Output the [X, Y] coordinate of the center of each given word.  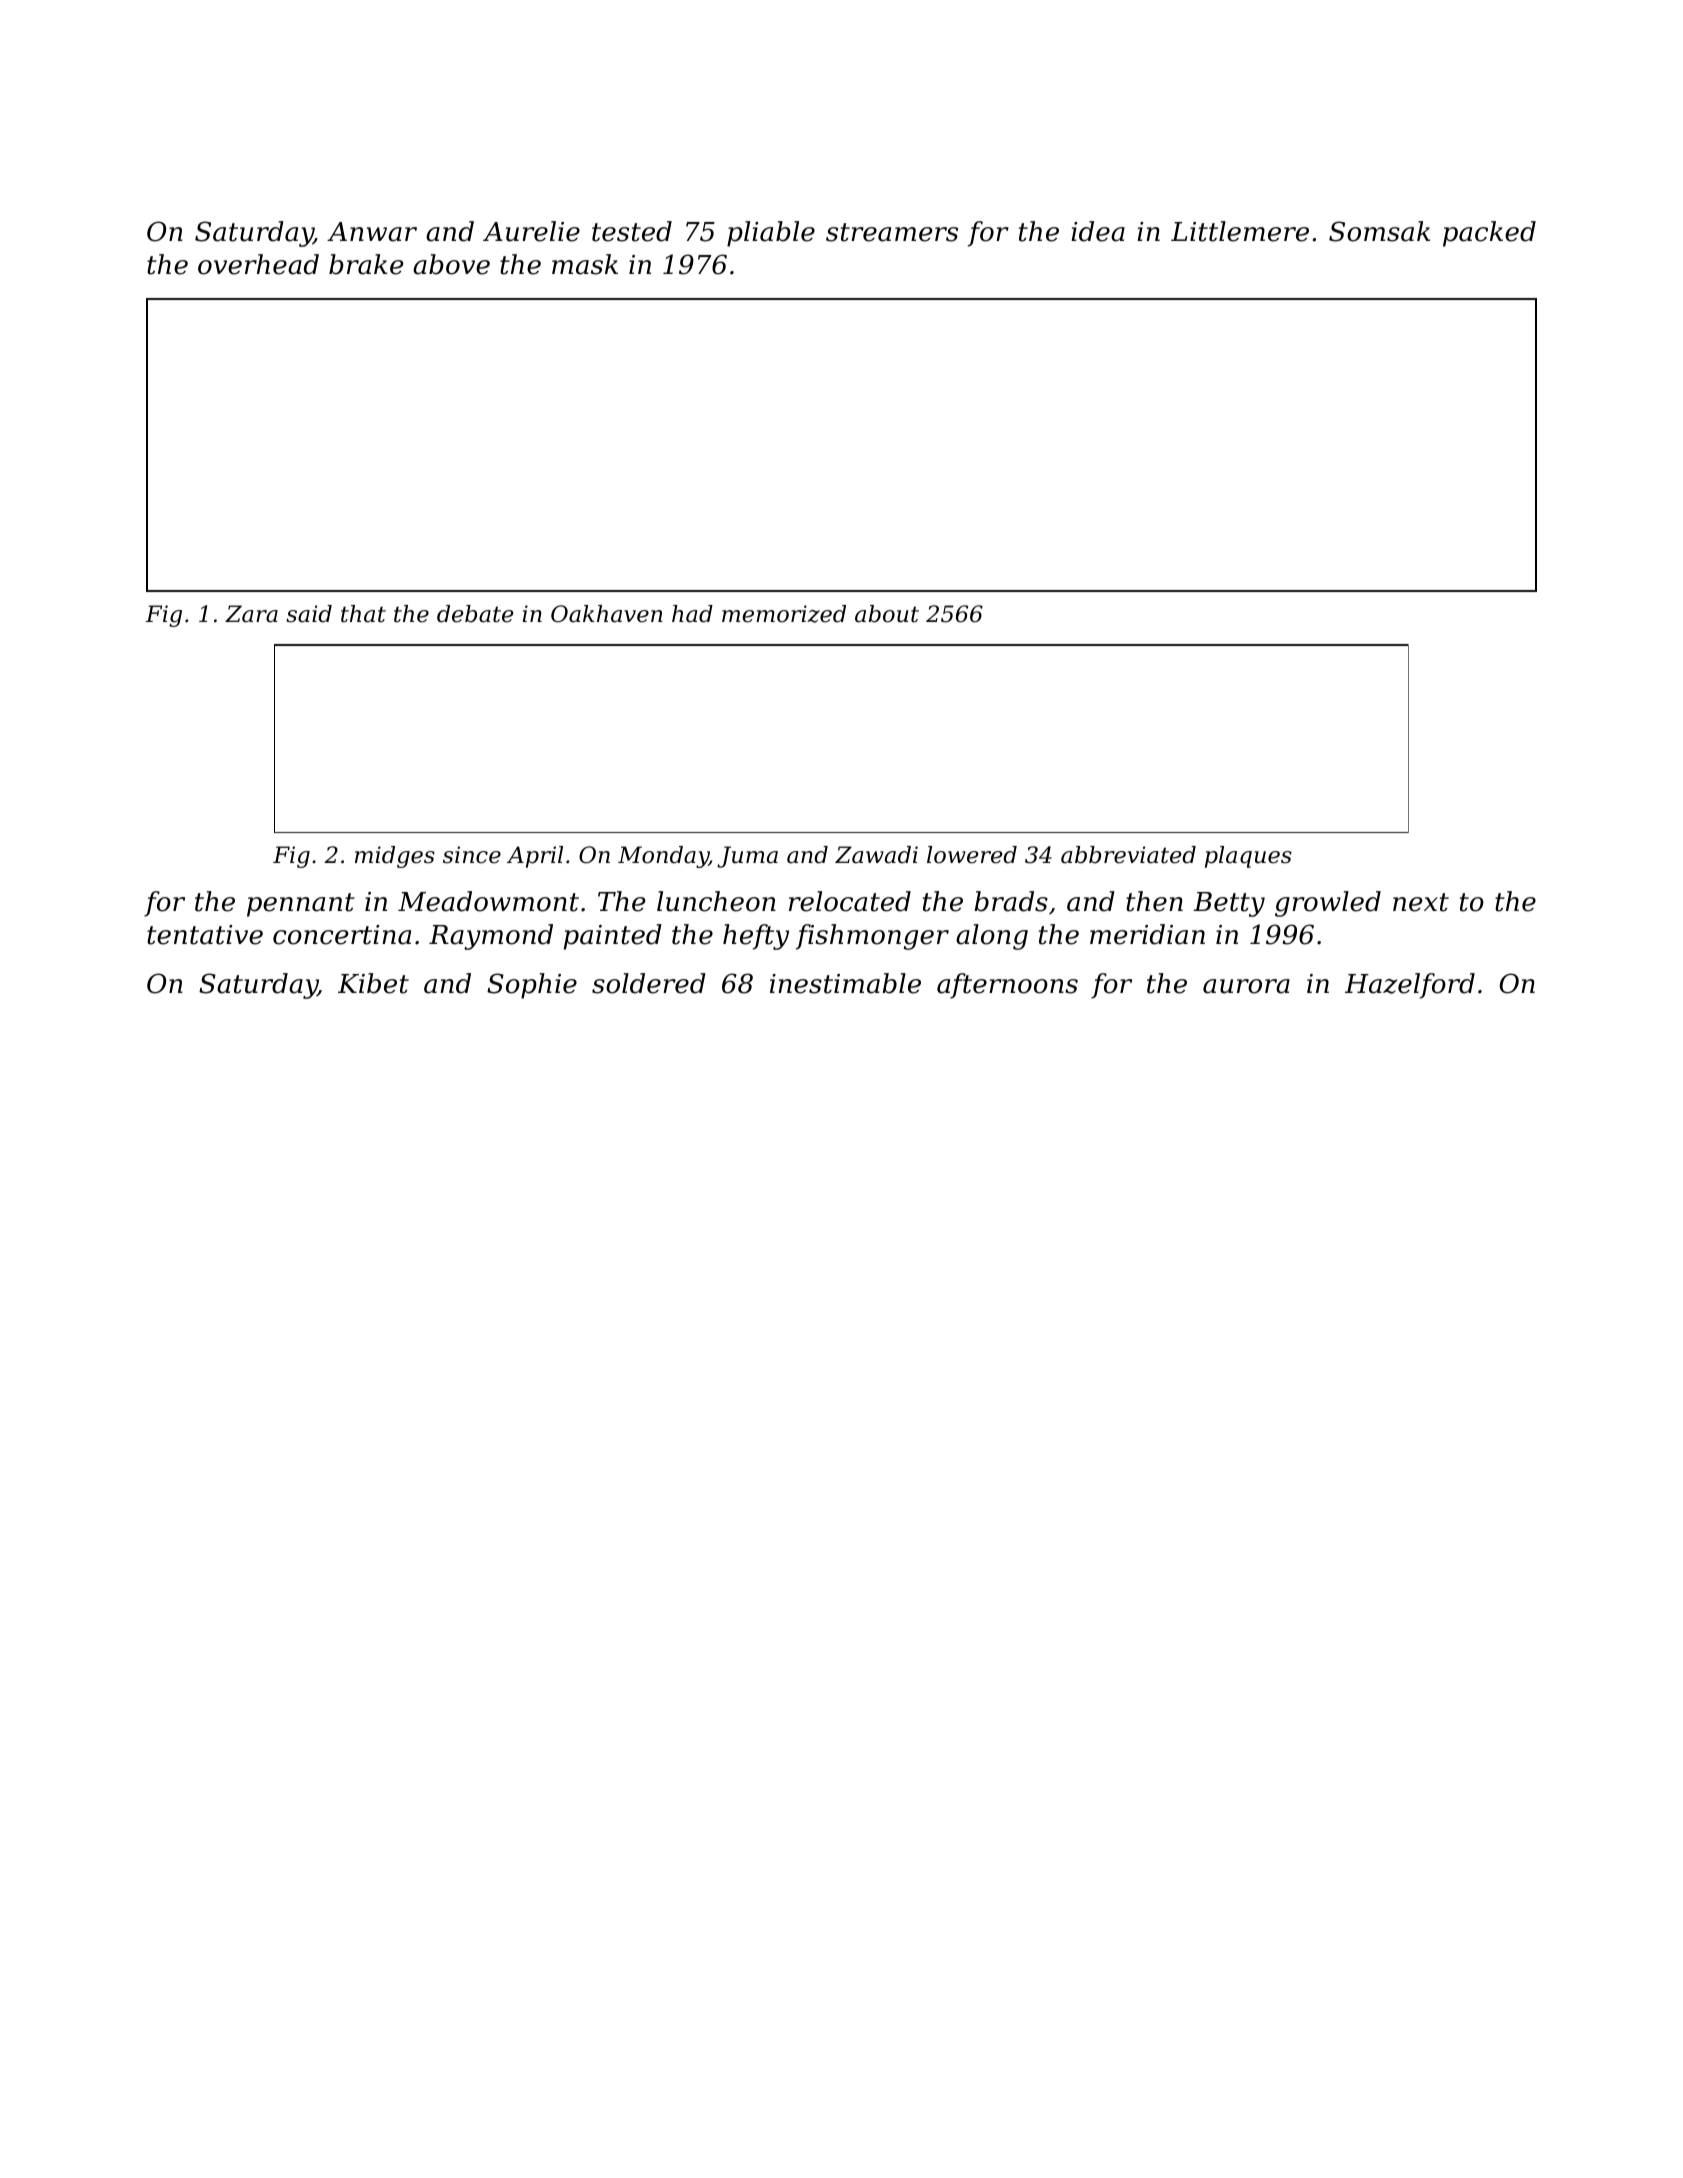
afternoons [1007, 986]
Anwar [372, 232]
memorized [784, 614]
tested [632, 231]
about [887, 614]
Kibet [373, 983]
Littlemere [1240, 231]
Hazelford [1410, 986]
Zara [251, 614]
